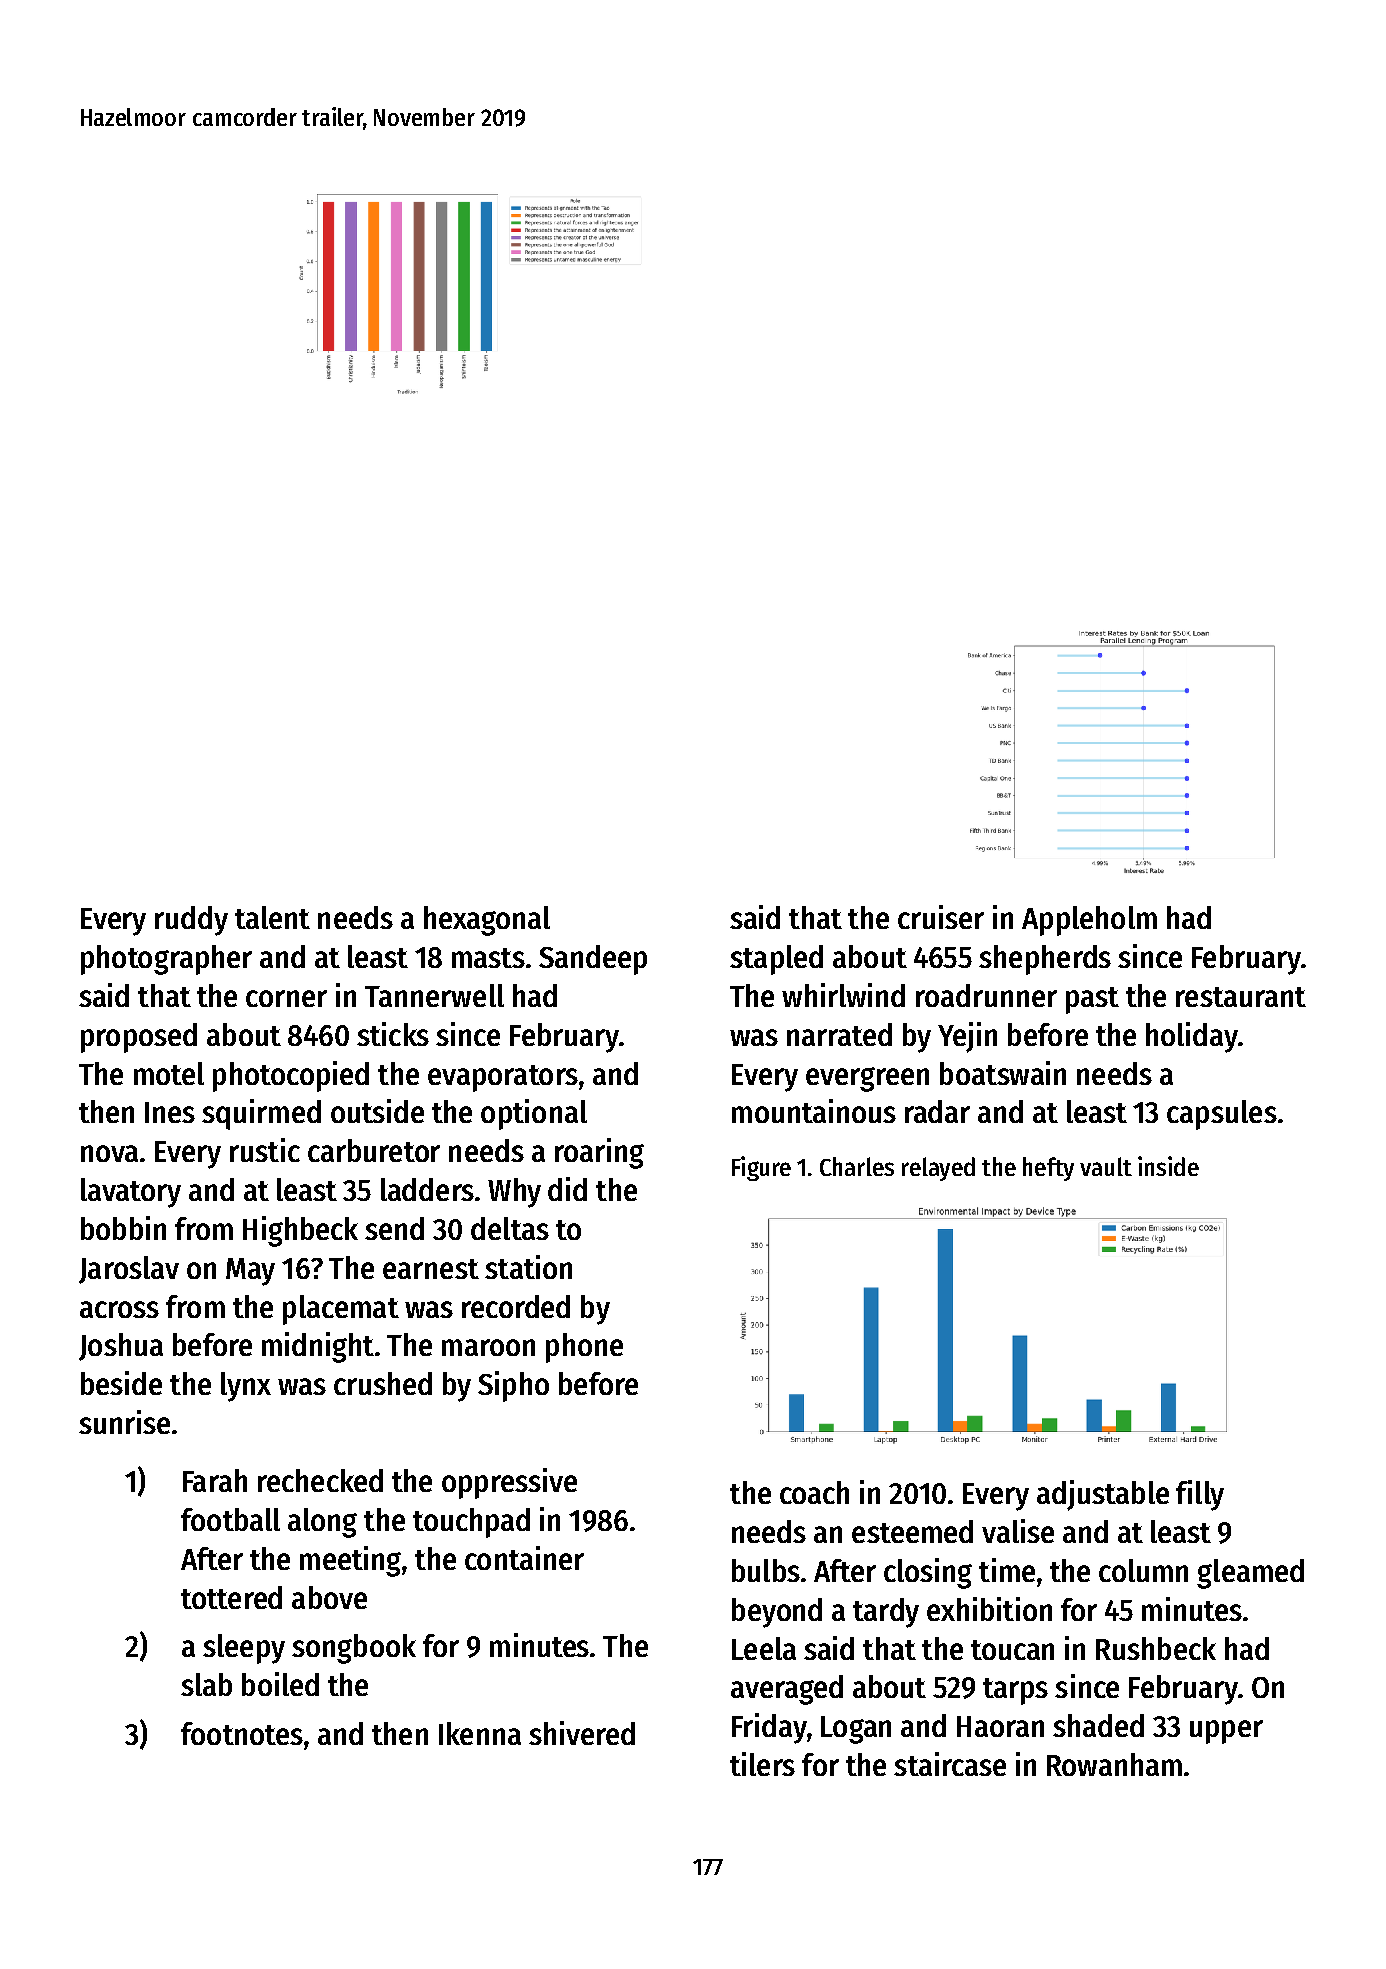 Image resolution: width=1386 pixels, height=1969 pixels. Describe the element at coordinates (1048, 1169) in the document. I see `hefty` at that location.
